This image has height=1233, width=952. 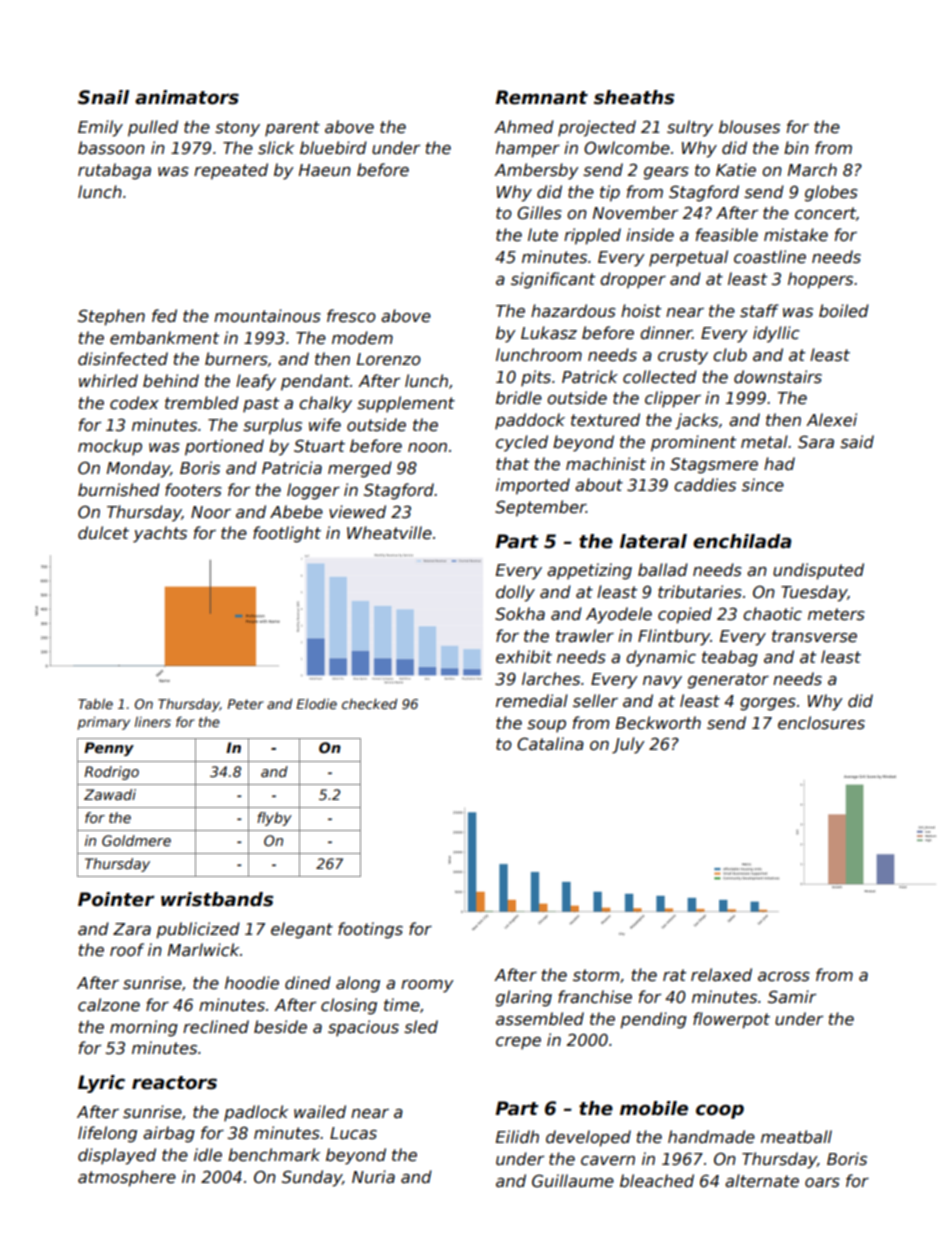 I want to click on pits, so click(x=536, y=378).
